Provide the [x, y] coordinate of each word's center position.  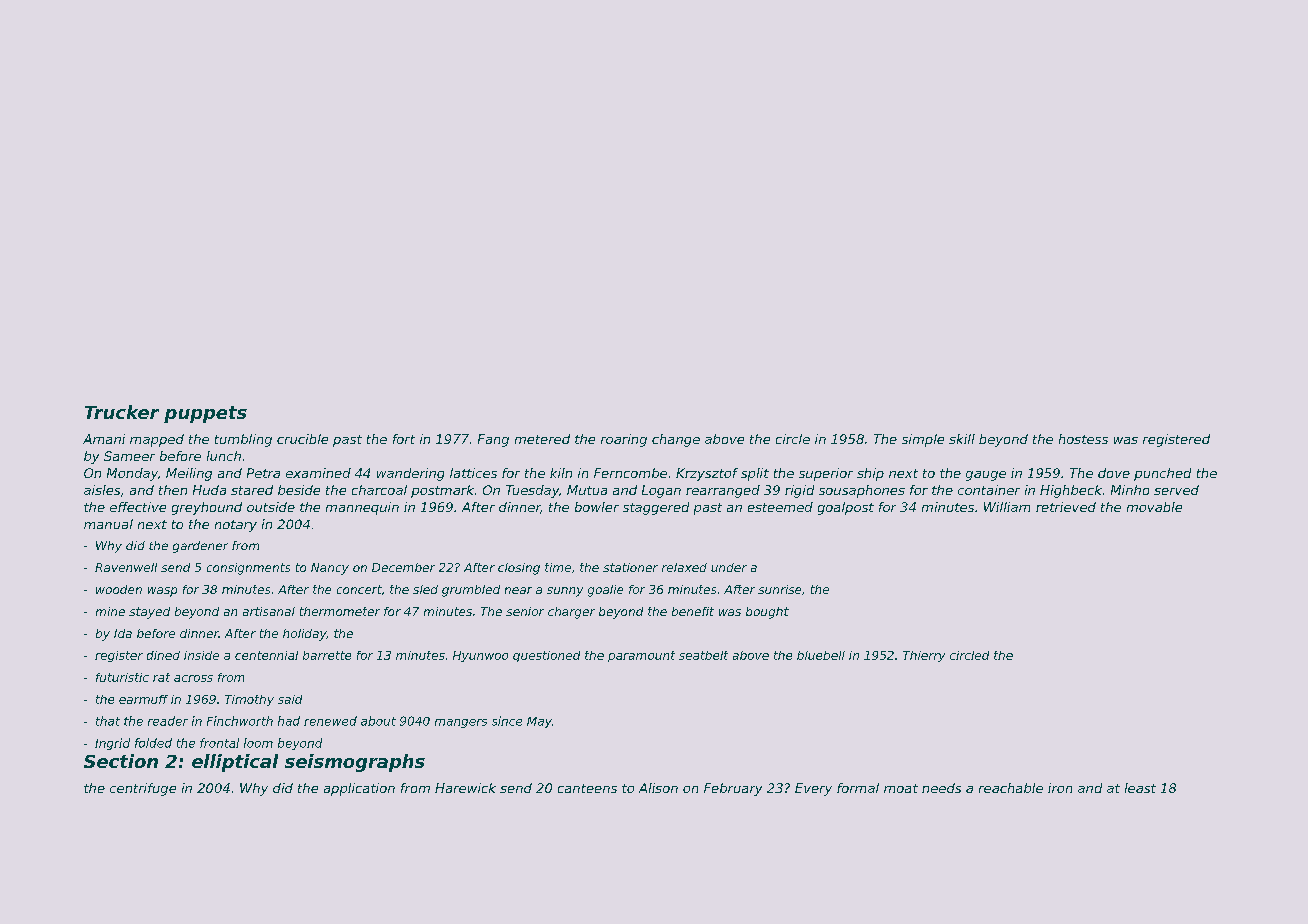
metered [542, 439]
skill [962, 439]
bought [767, 613]
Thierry [924, 656]
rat [161, 677]
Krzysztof [707, 474]
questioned [546, 656]
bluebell [821, 655]
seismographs [355, 763]
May [539, 722]
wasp [162, 592]
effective [138, 507]
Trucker [122, 412]
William [1007, 507]
